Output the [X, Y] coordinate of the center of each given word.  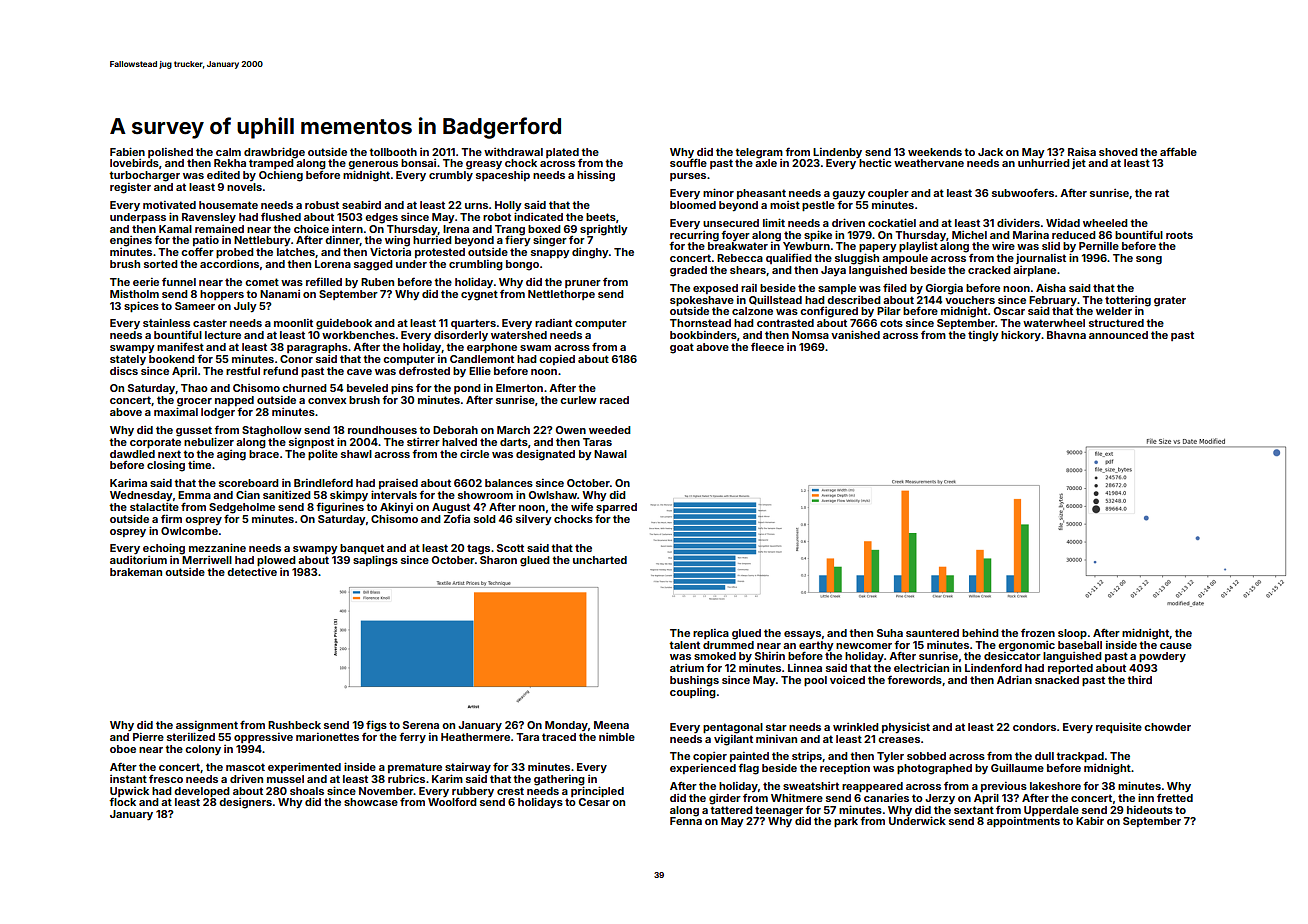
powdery [1162, 657]
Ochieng [281, 176]
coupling [693, 693]
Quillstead [775, 300]
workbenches [358, 335]
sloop [1072, 634]
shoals [307, 791]
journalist [1041, 259]
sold [485, 519]
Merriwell [207, 560]
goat [682, 348]
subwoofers [1023, 192]
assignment [207, 726]
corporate [155, 443]
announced [1118, 335]
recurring [694, 236]
